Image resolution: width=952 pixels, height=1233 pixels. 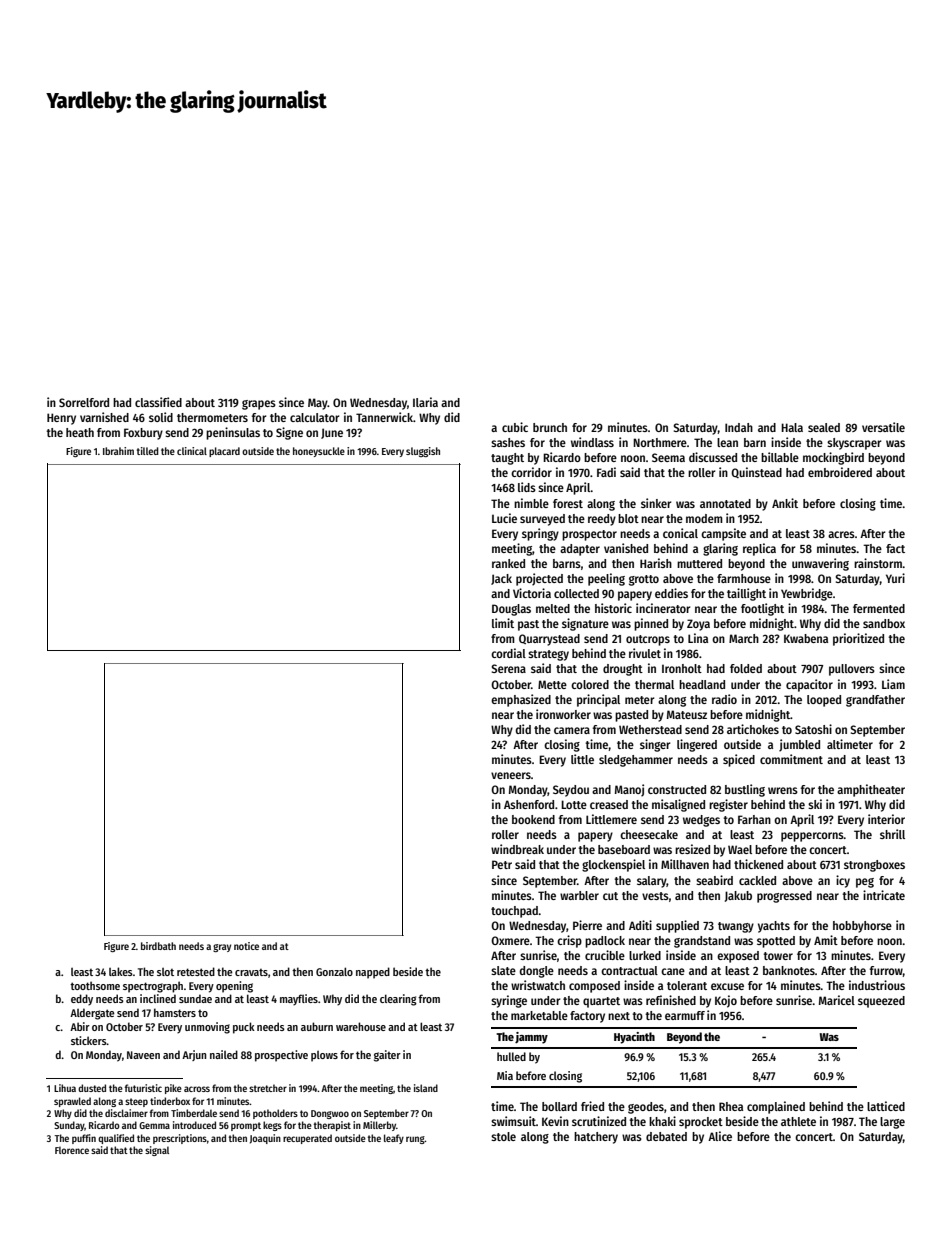 I want to click on Seema, so click(x=668, y=457).
